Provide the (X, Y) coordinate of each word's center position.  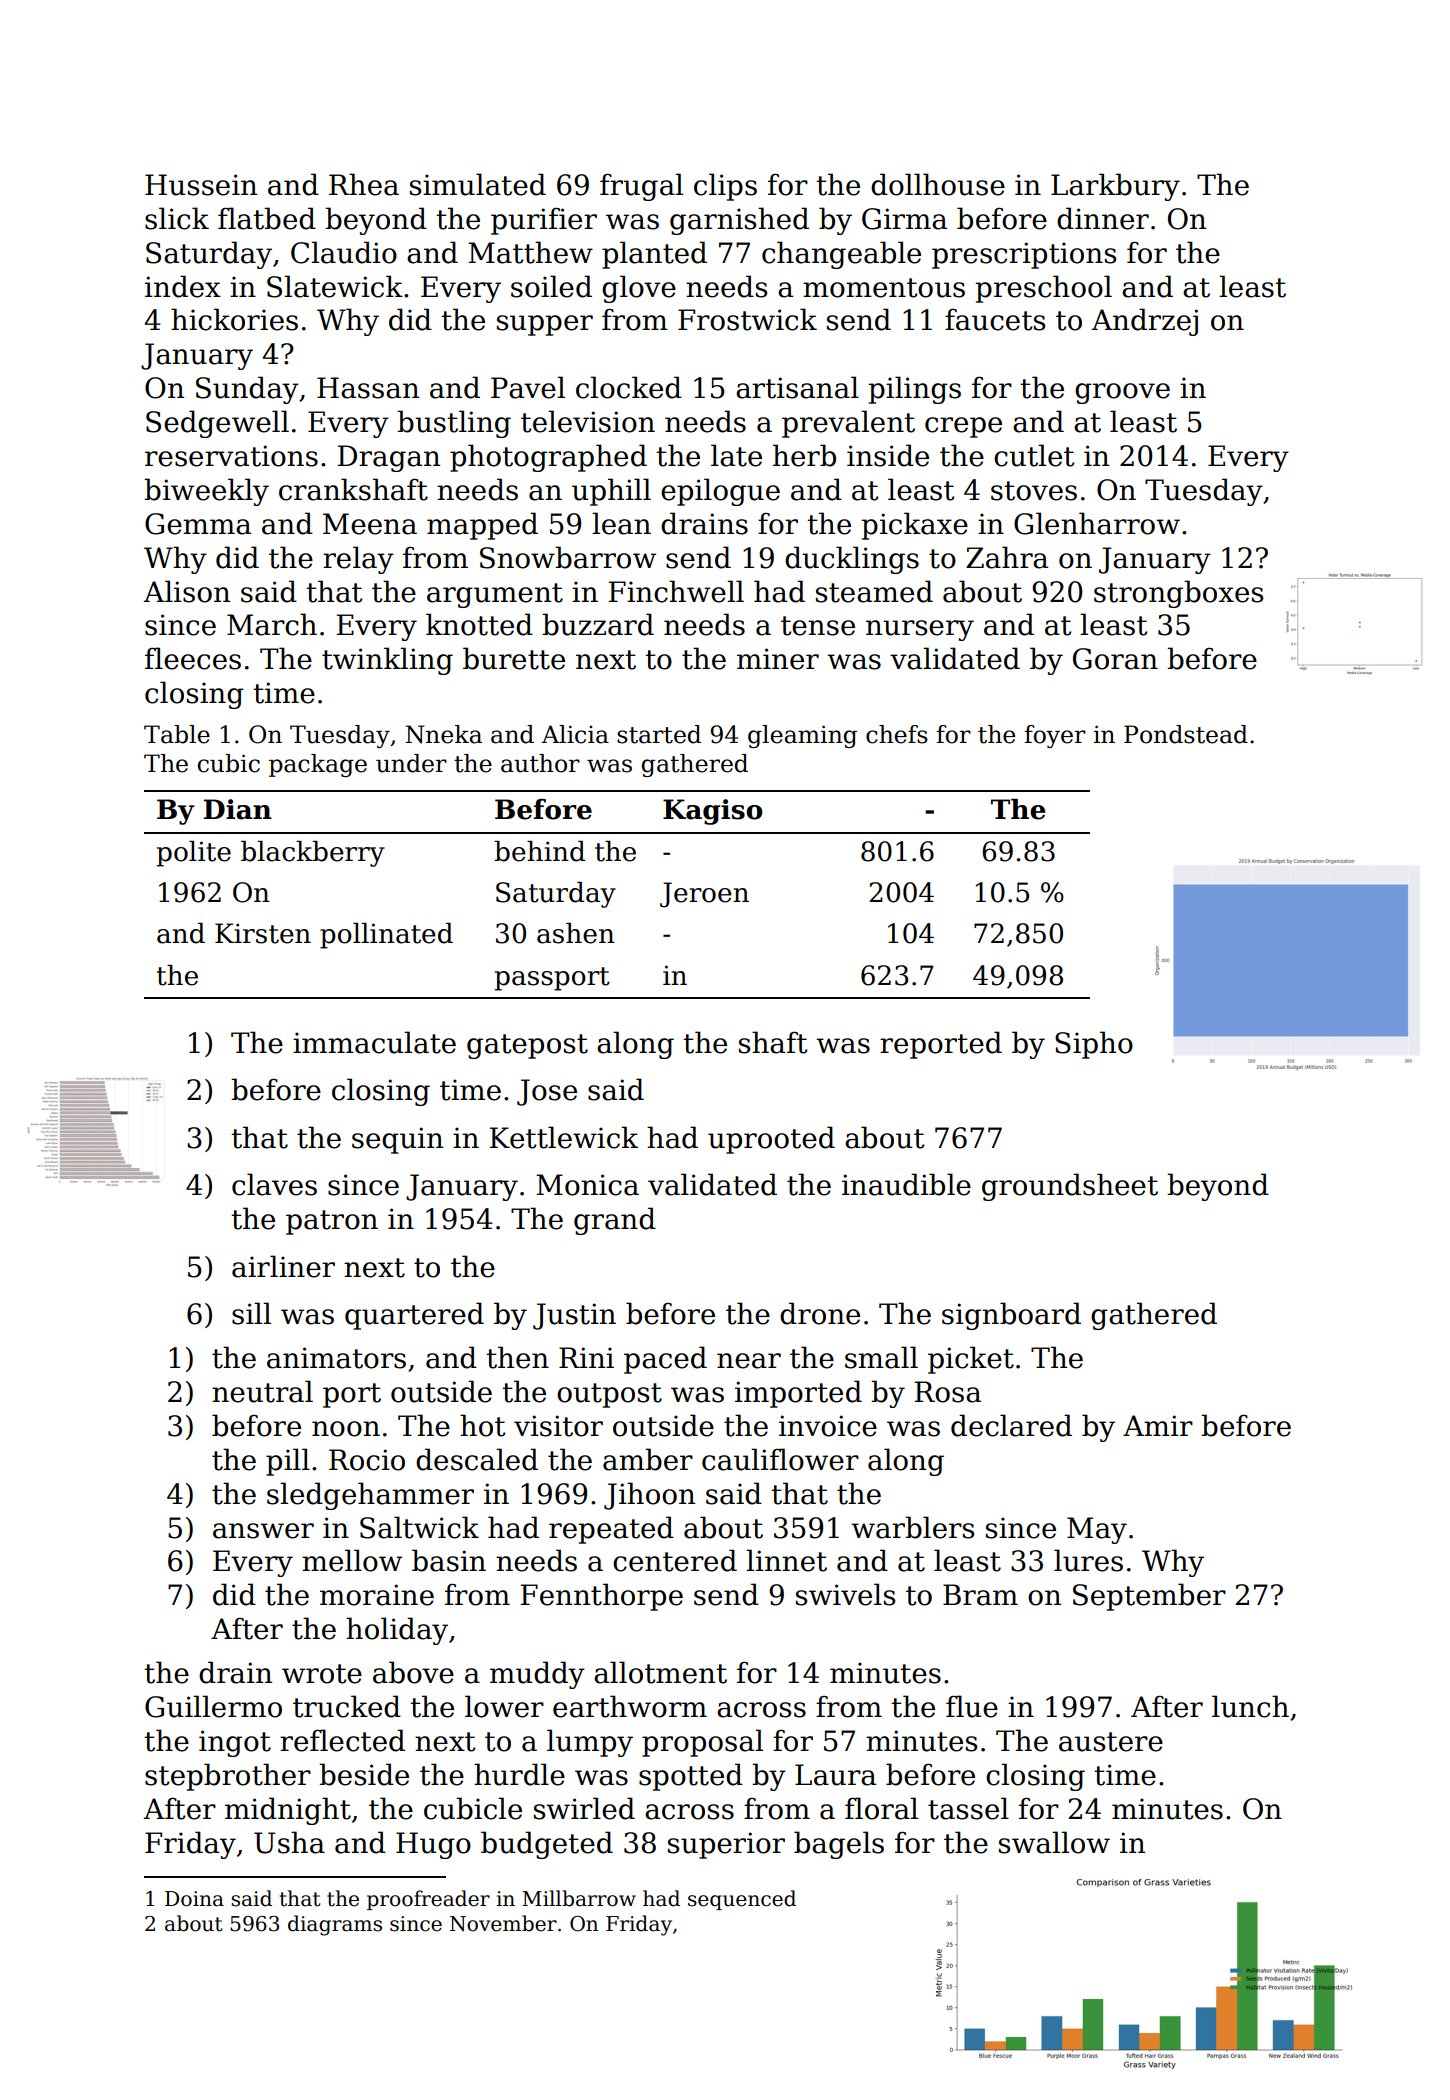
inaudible (906, 1184)
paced (665, 1360)
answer (263, 1531)
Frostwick (747, 319)
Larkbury (1115, 187)
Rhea (364, 184)
